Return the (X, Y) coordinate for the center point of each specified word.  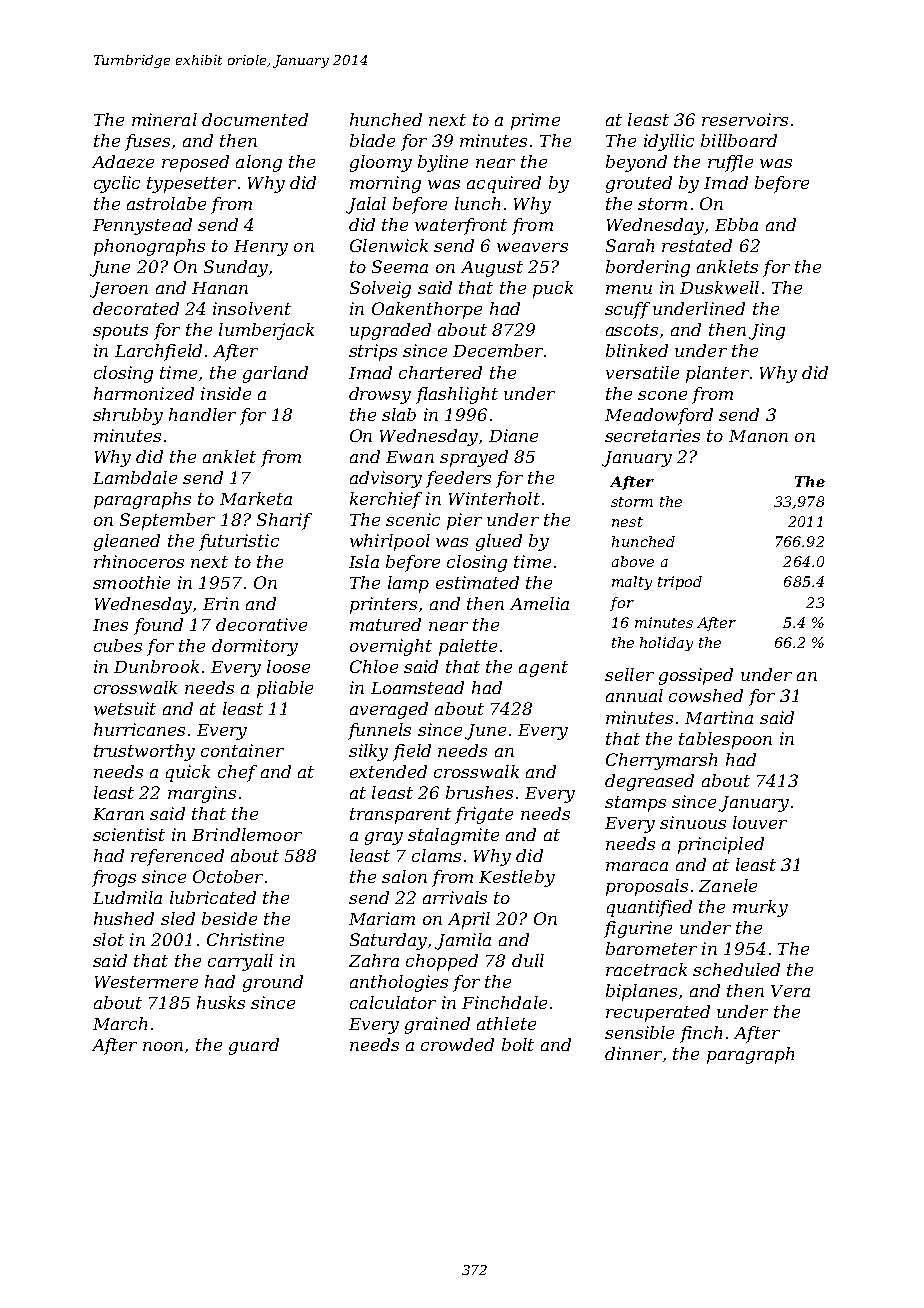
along (259, 163)
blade (372, 140)
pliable (285, 689)
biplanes (641, 992)
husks (221, 1002)
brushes (479, 792)
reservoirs (745, 119)
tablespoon (725, 740)
